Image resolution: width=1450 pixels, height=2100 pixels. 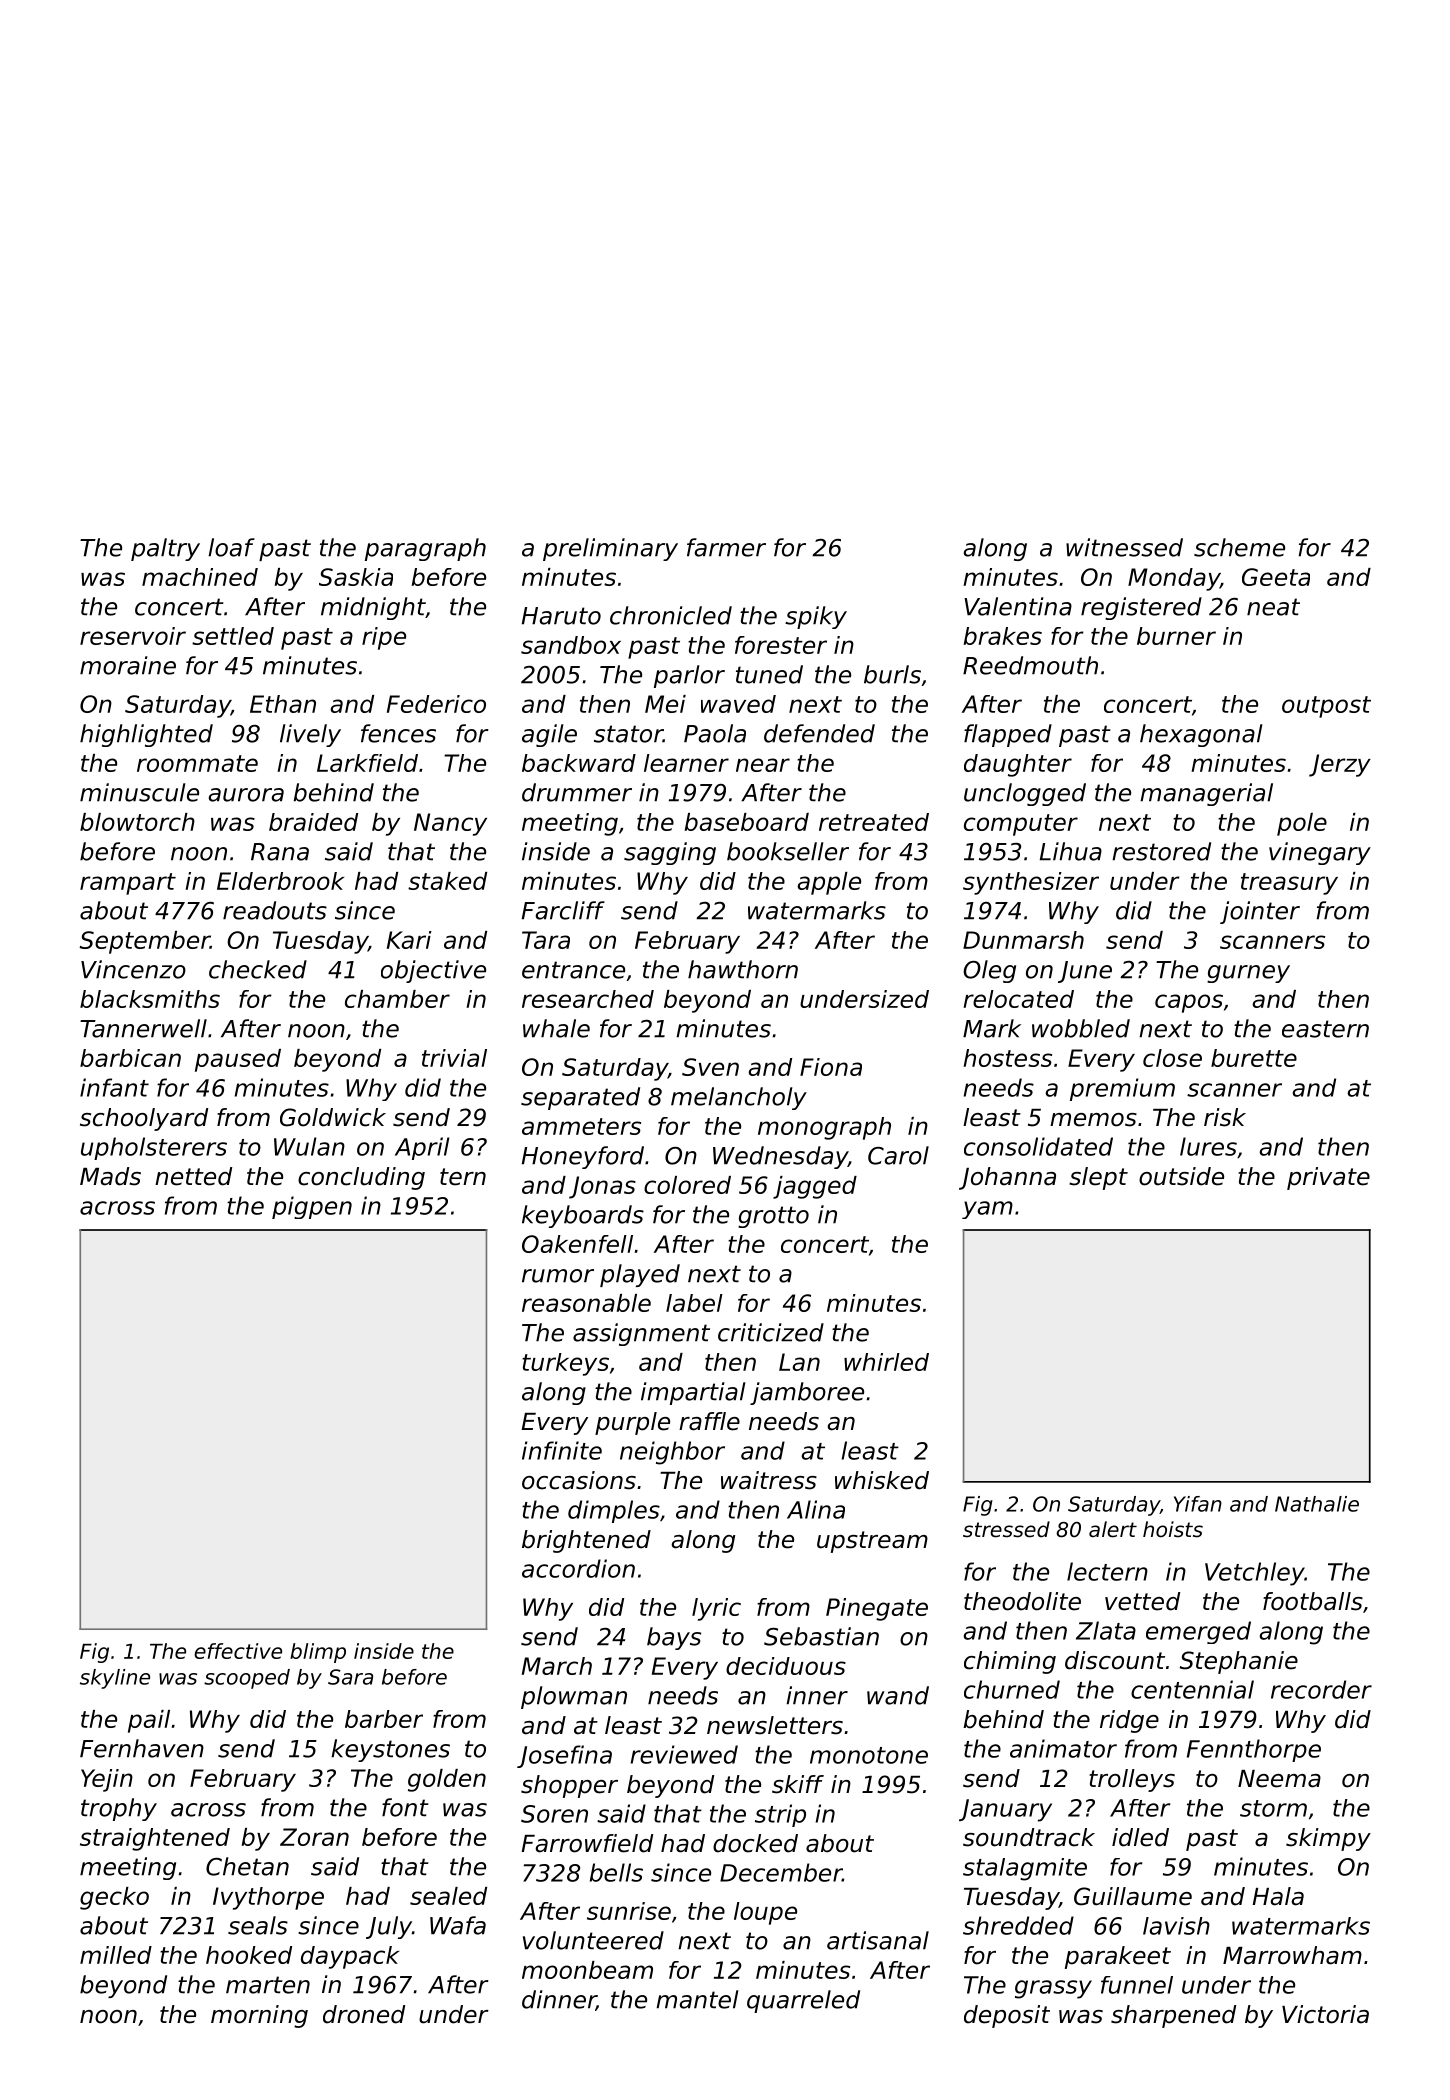 I want to click on pole, so click(x=1302, y=824).
